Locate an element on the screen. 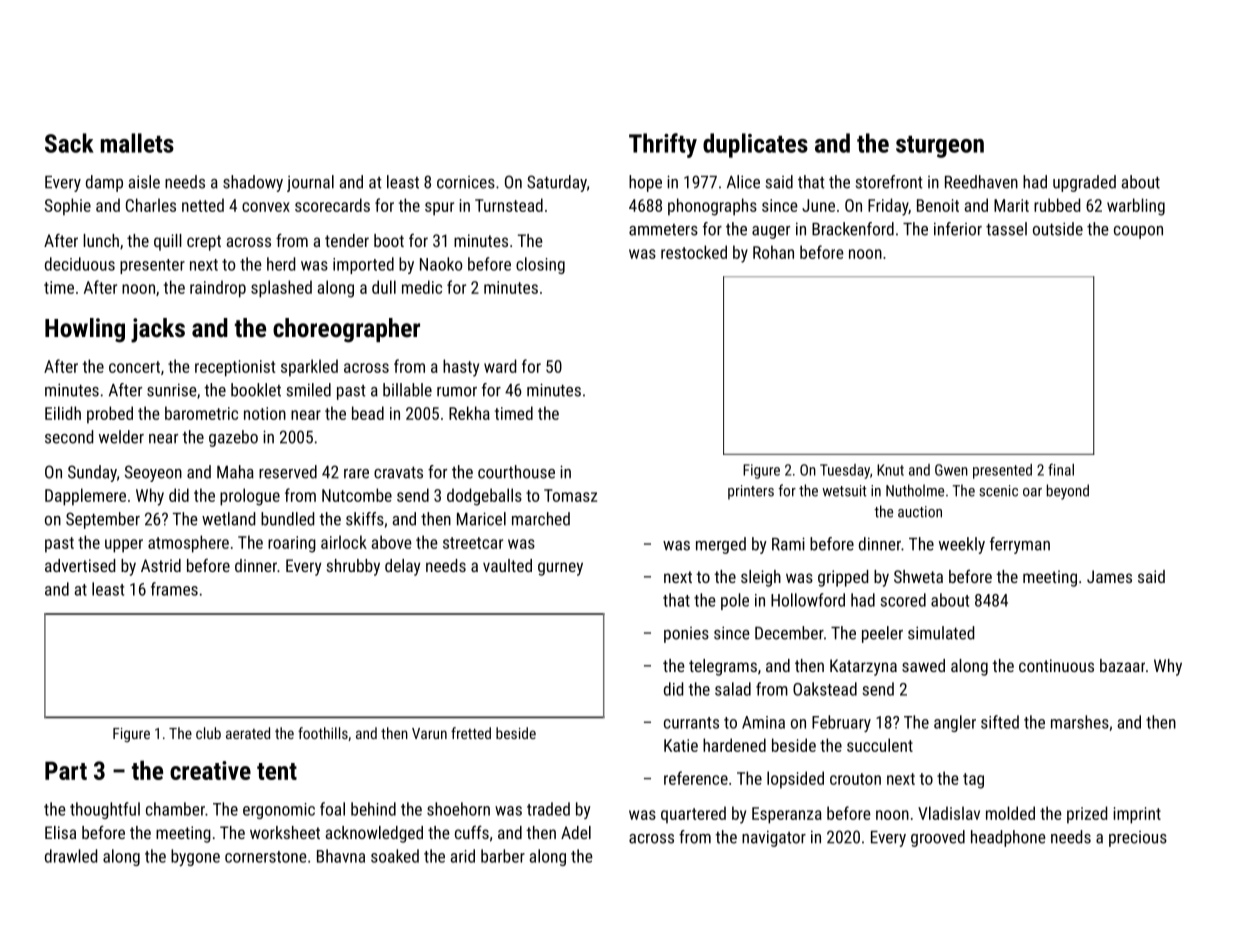  bead is located at coordinates (368, 413).
